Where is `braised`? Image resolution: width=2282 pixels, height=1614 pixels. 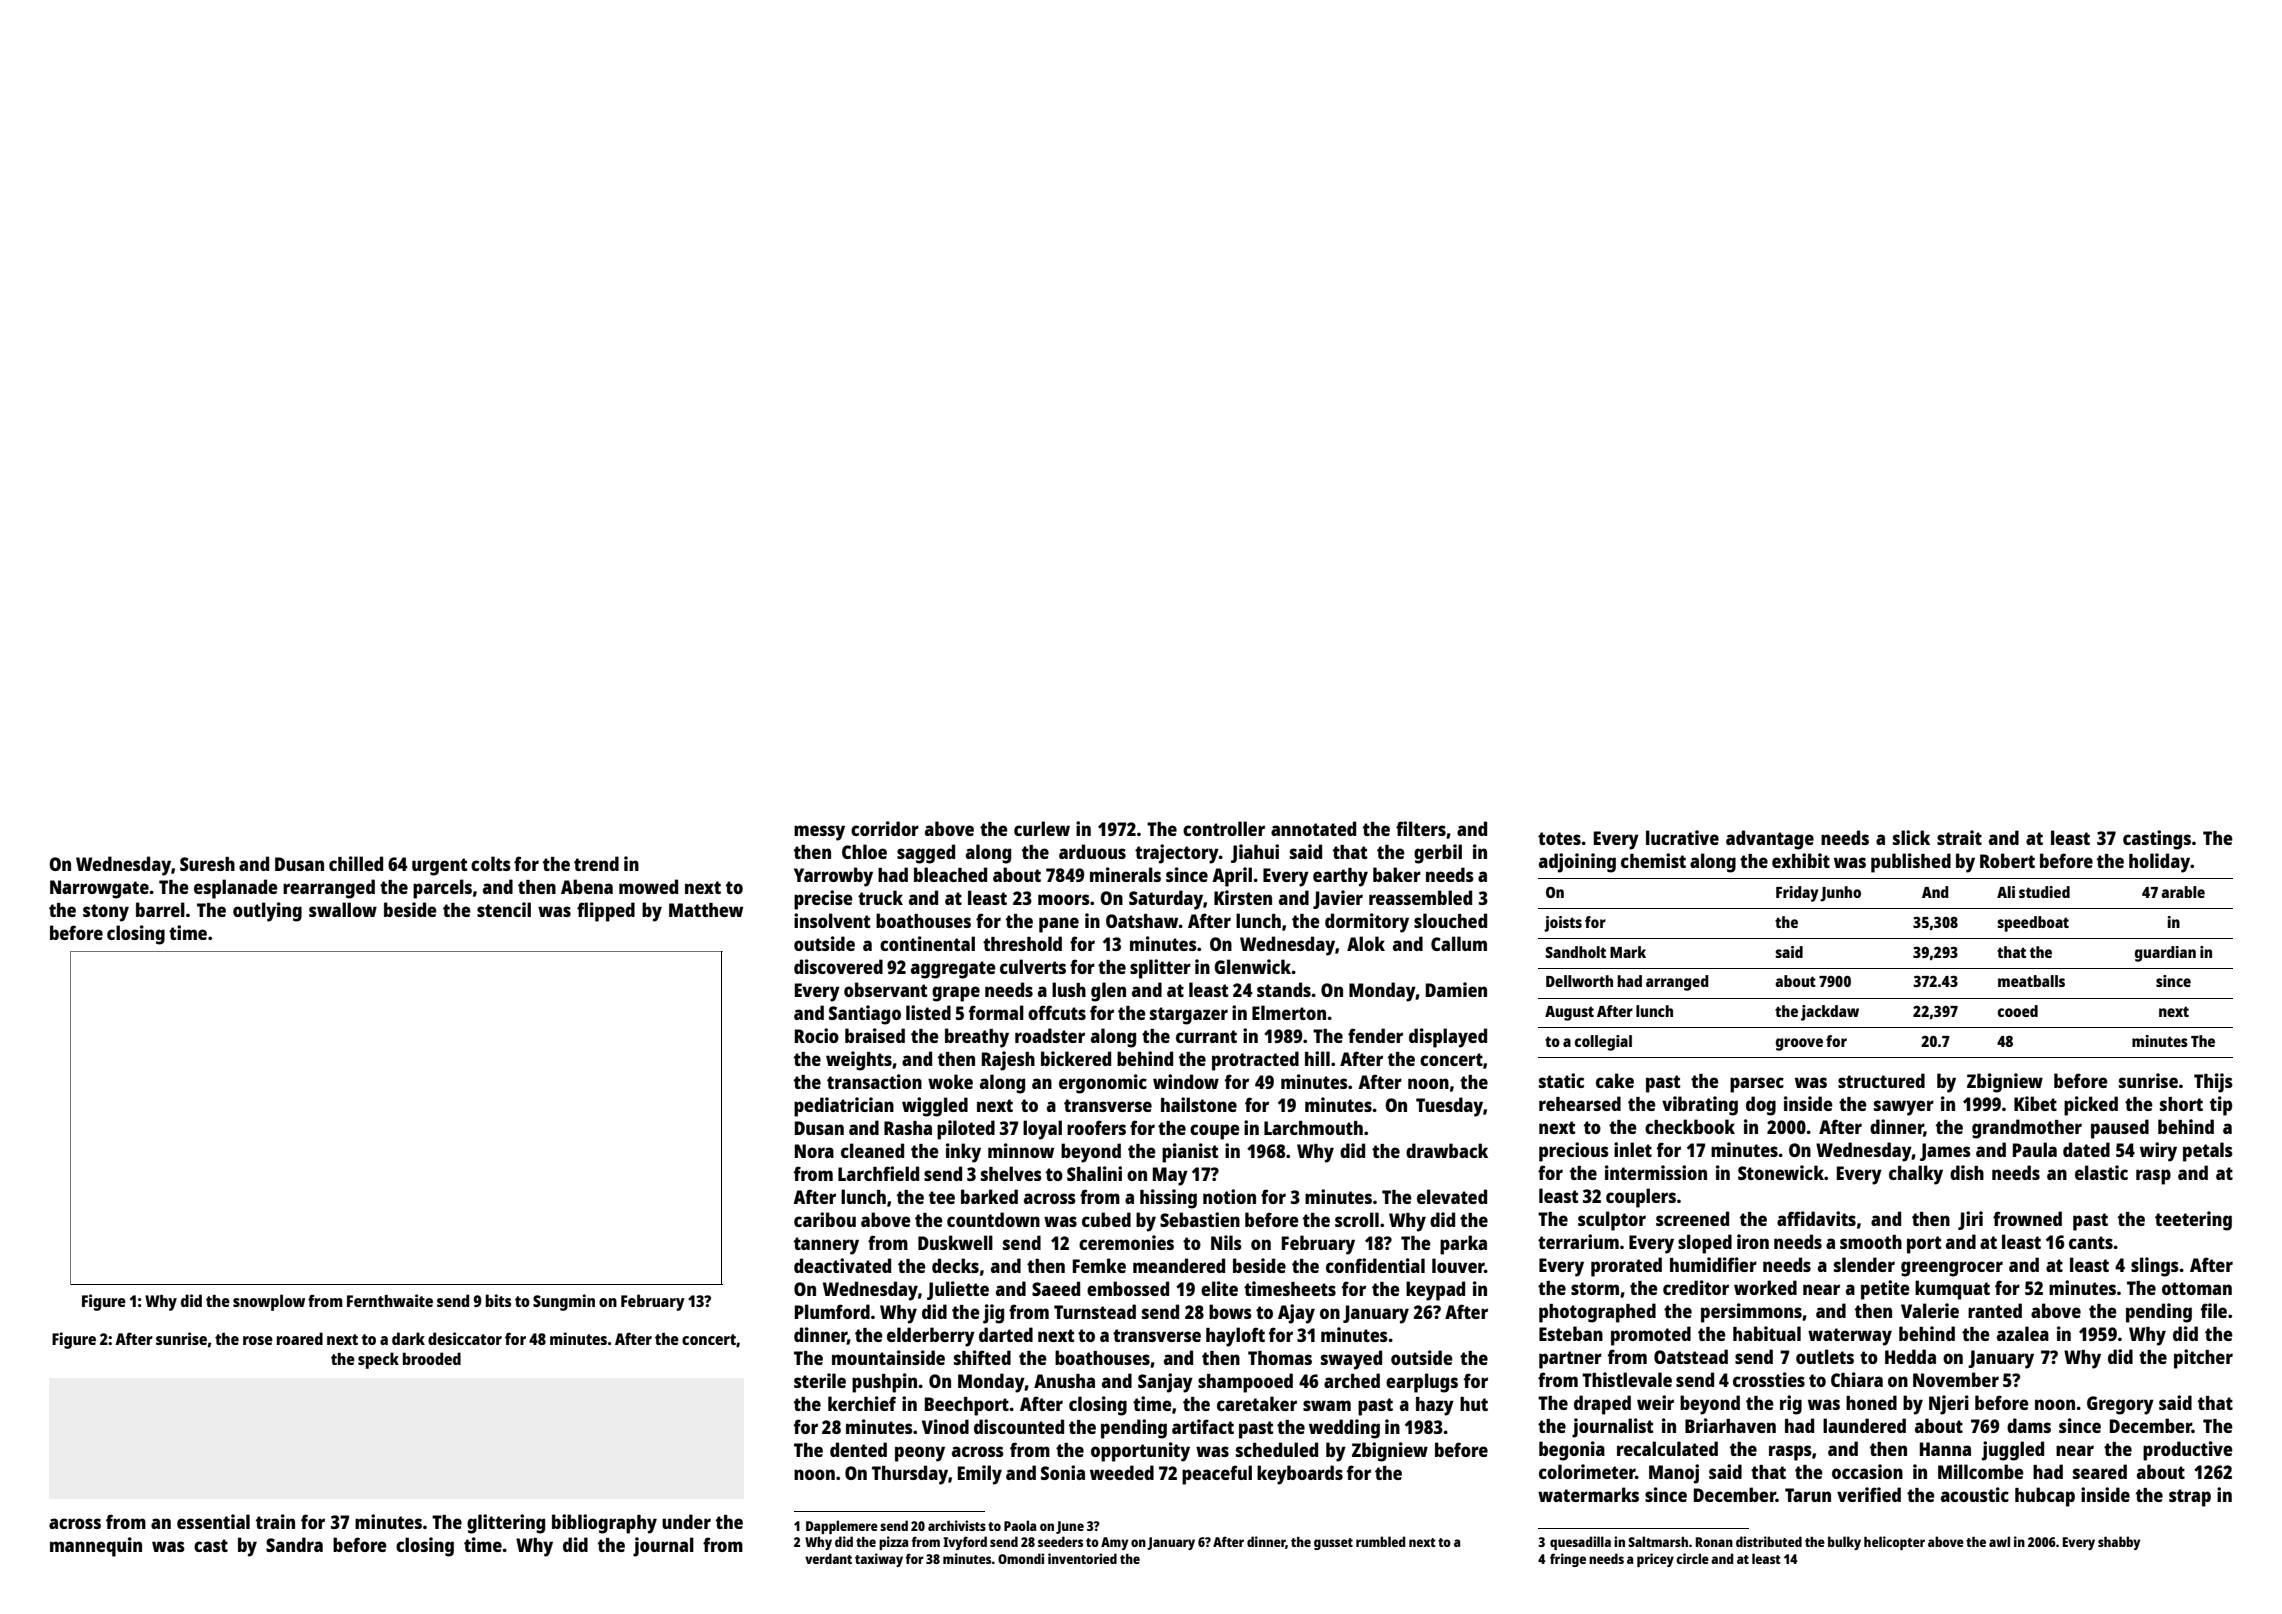 braised is located at coordinates (875, 1035).
